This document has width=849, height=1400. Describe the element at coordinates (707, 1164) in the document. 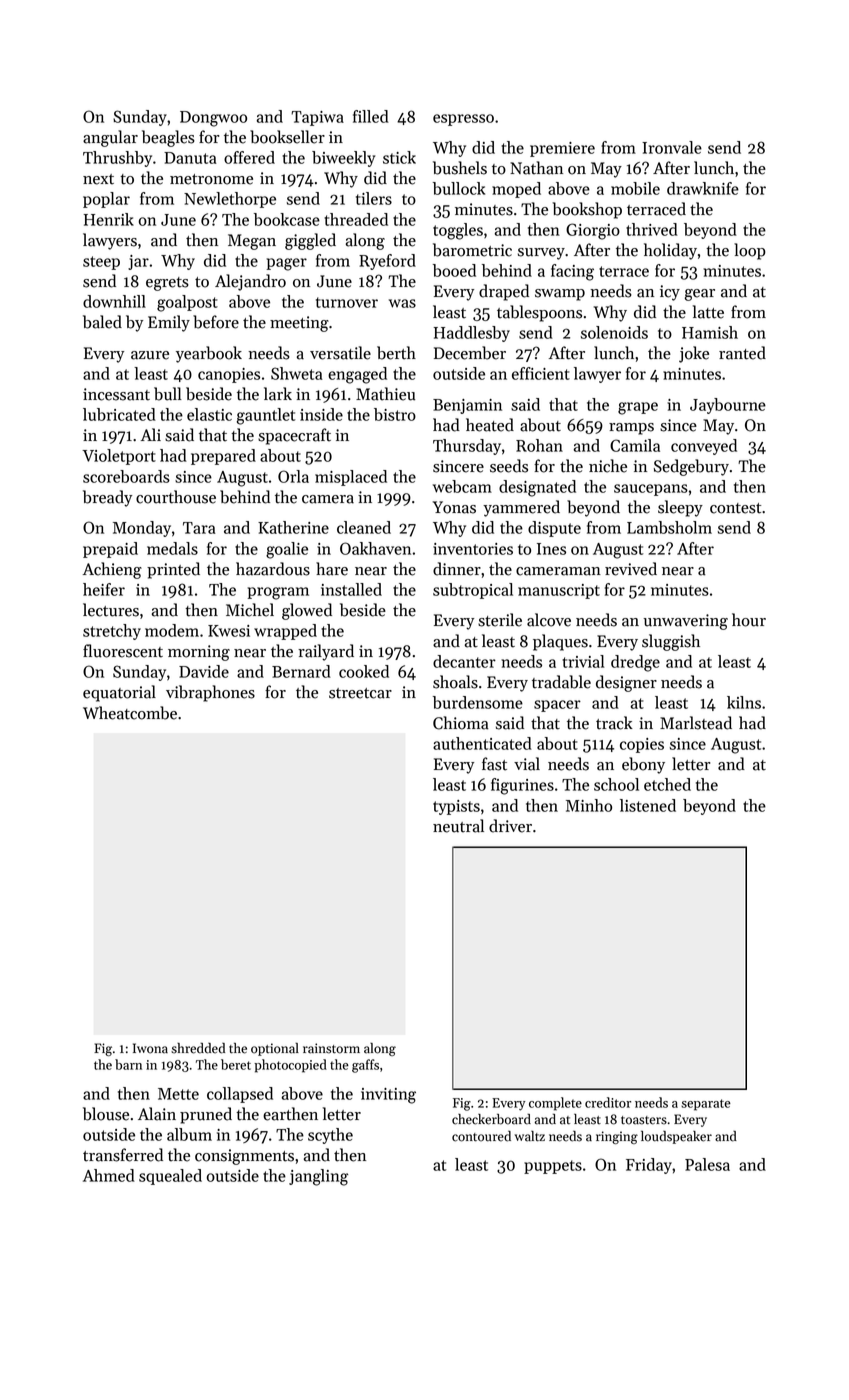

I see `Palesa` at that location.
